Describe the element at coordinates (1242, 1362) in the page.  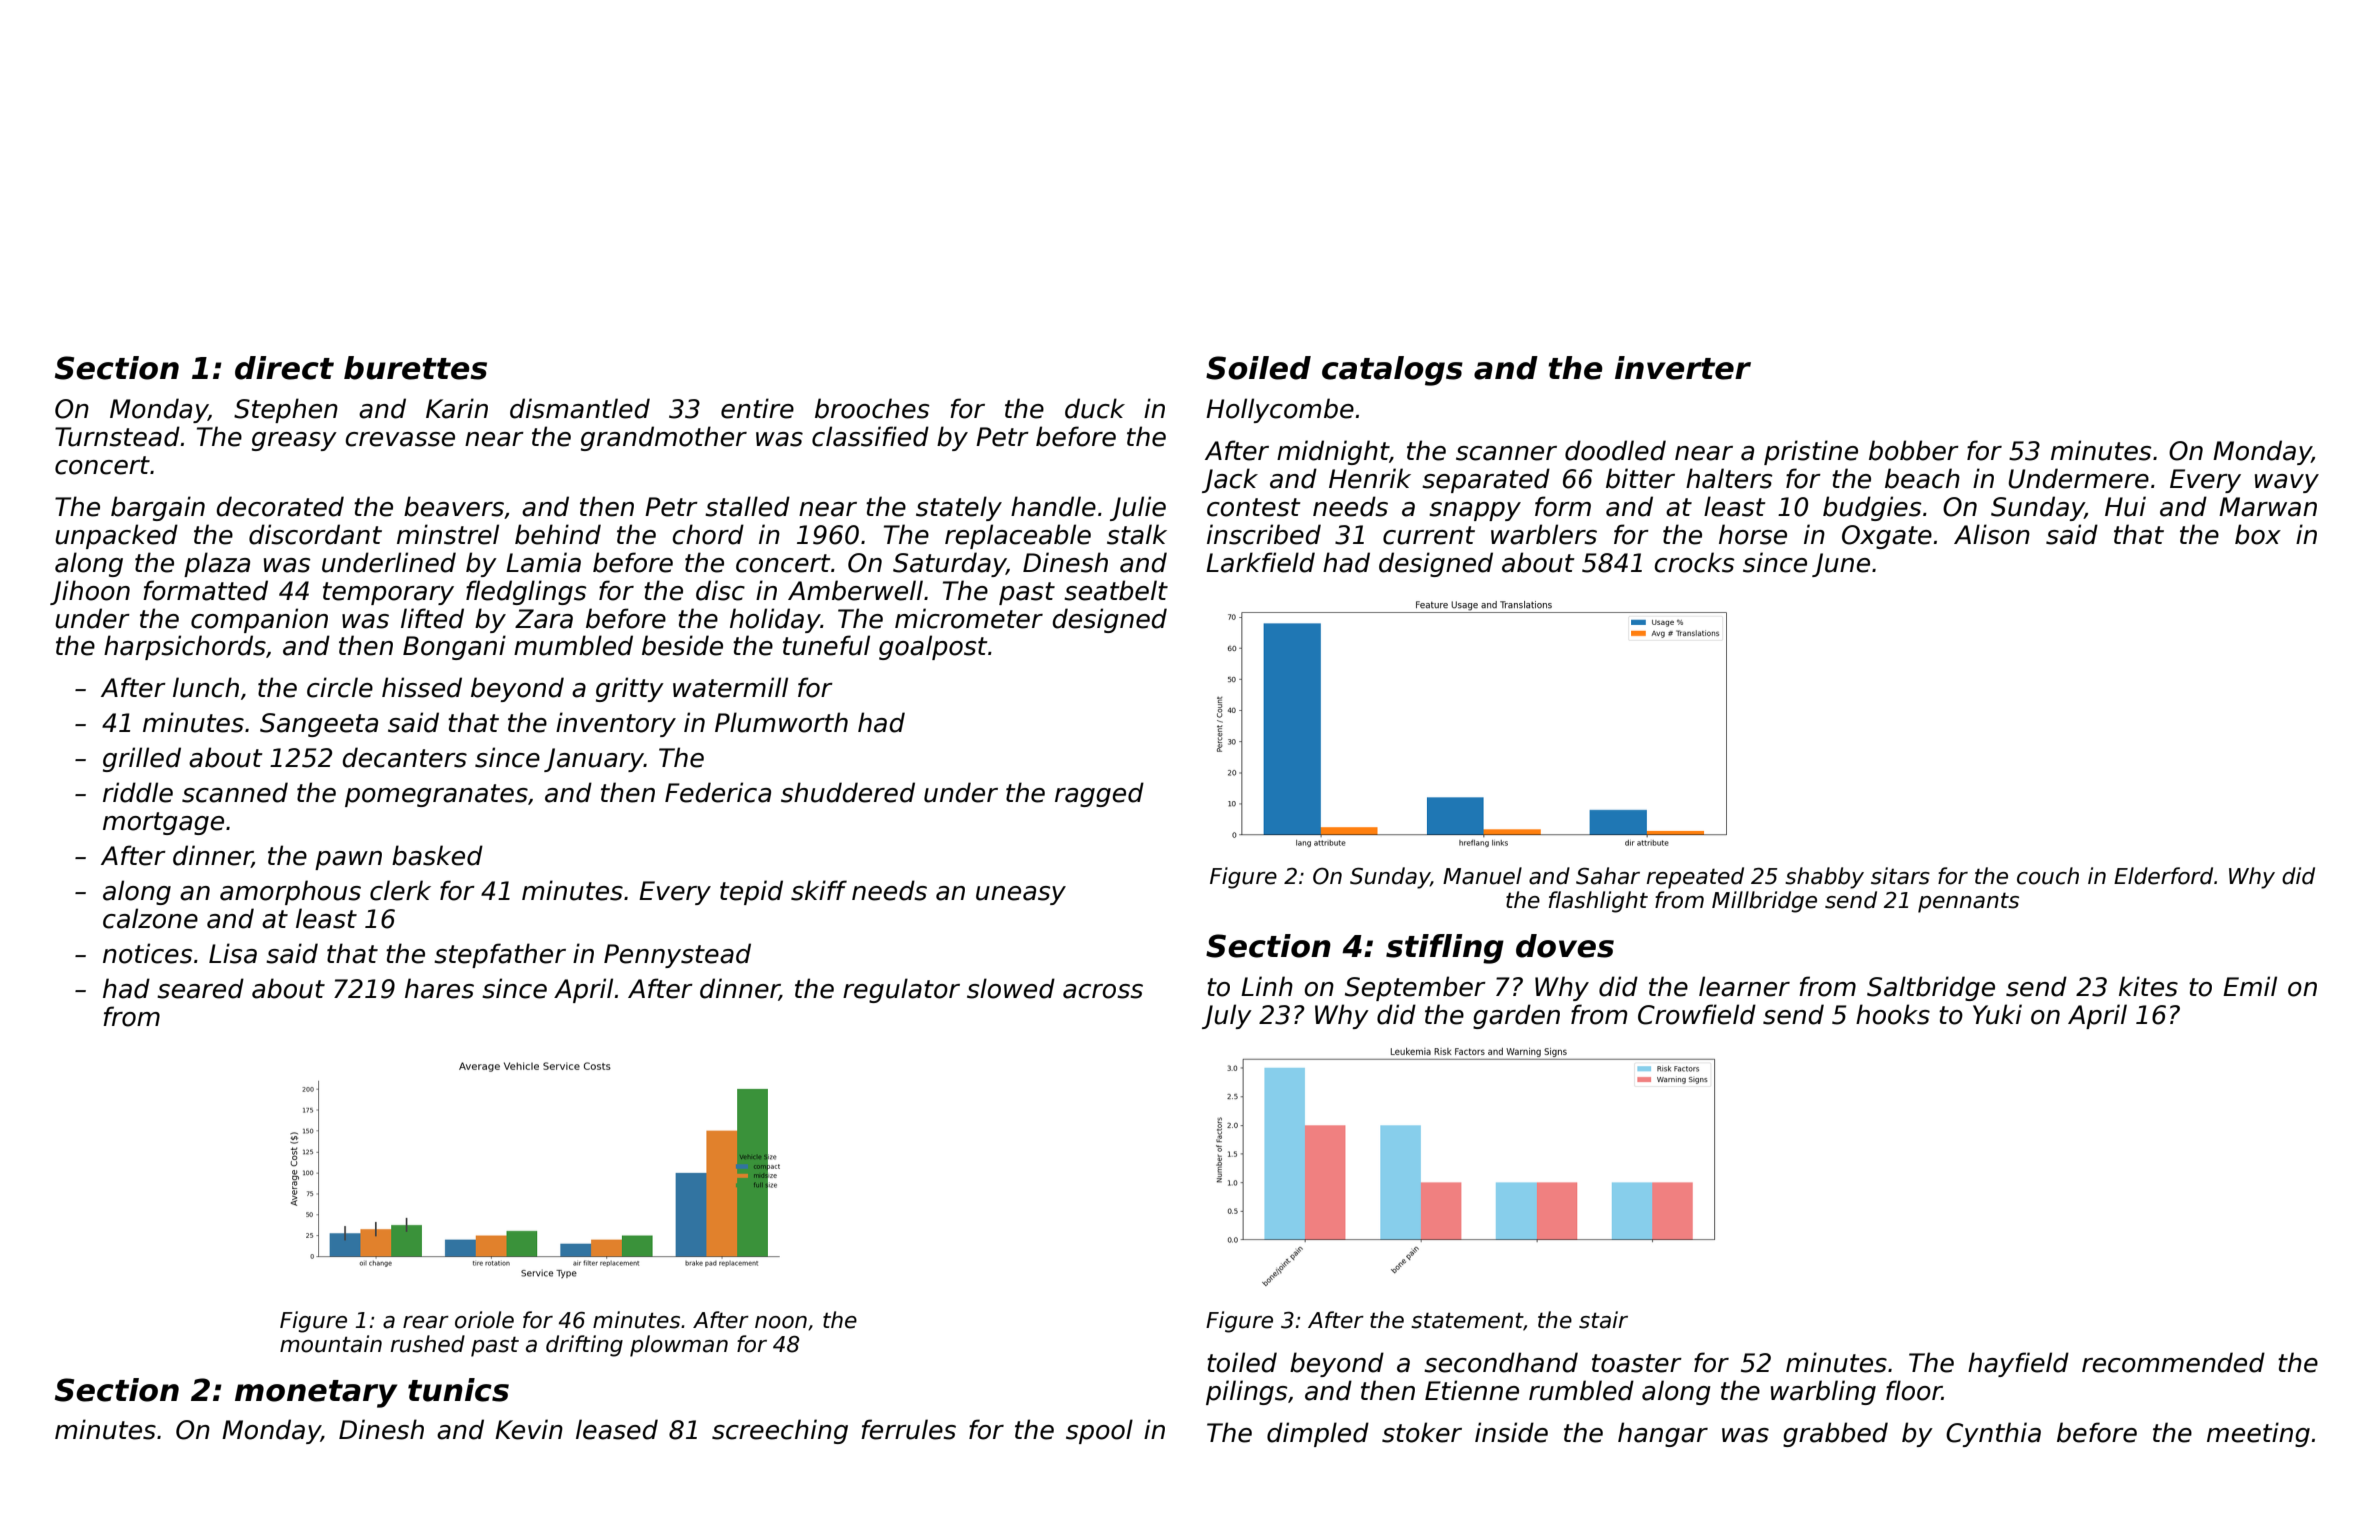
I see `toiled` at that location.
